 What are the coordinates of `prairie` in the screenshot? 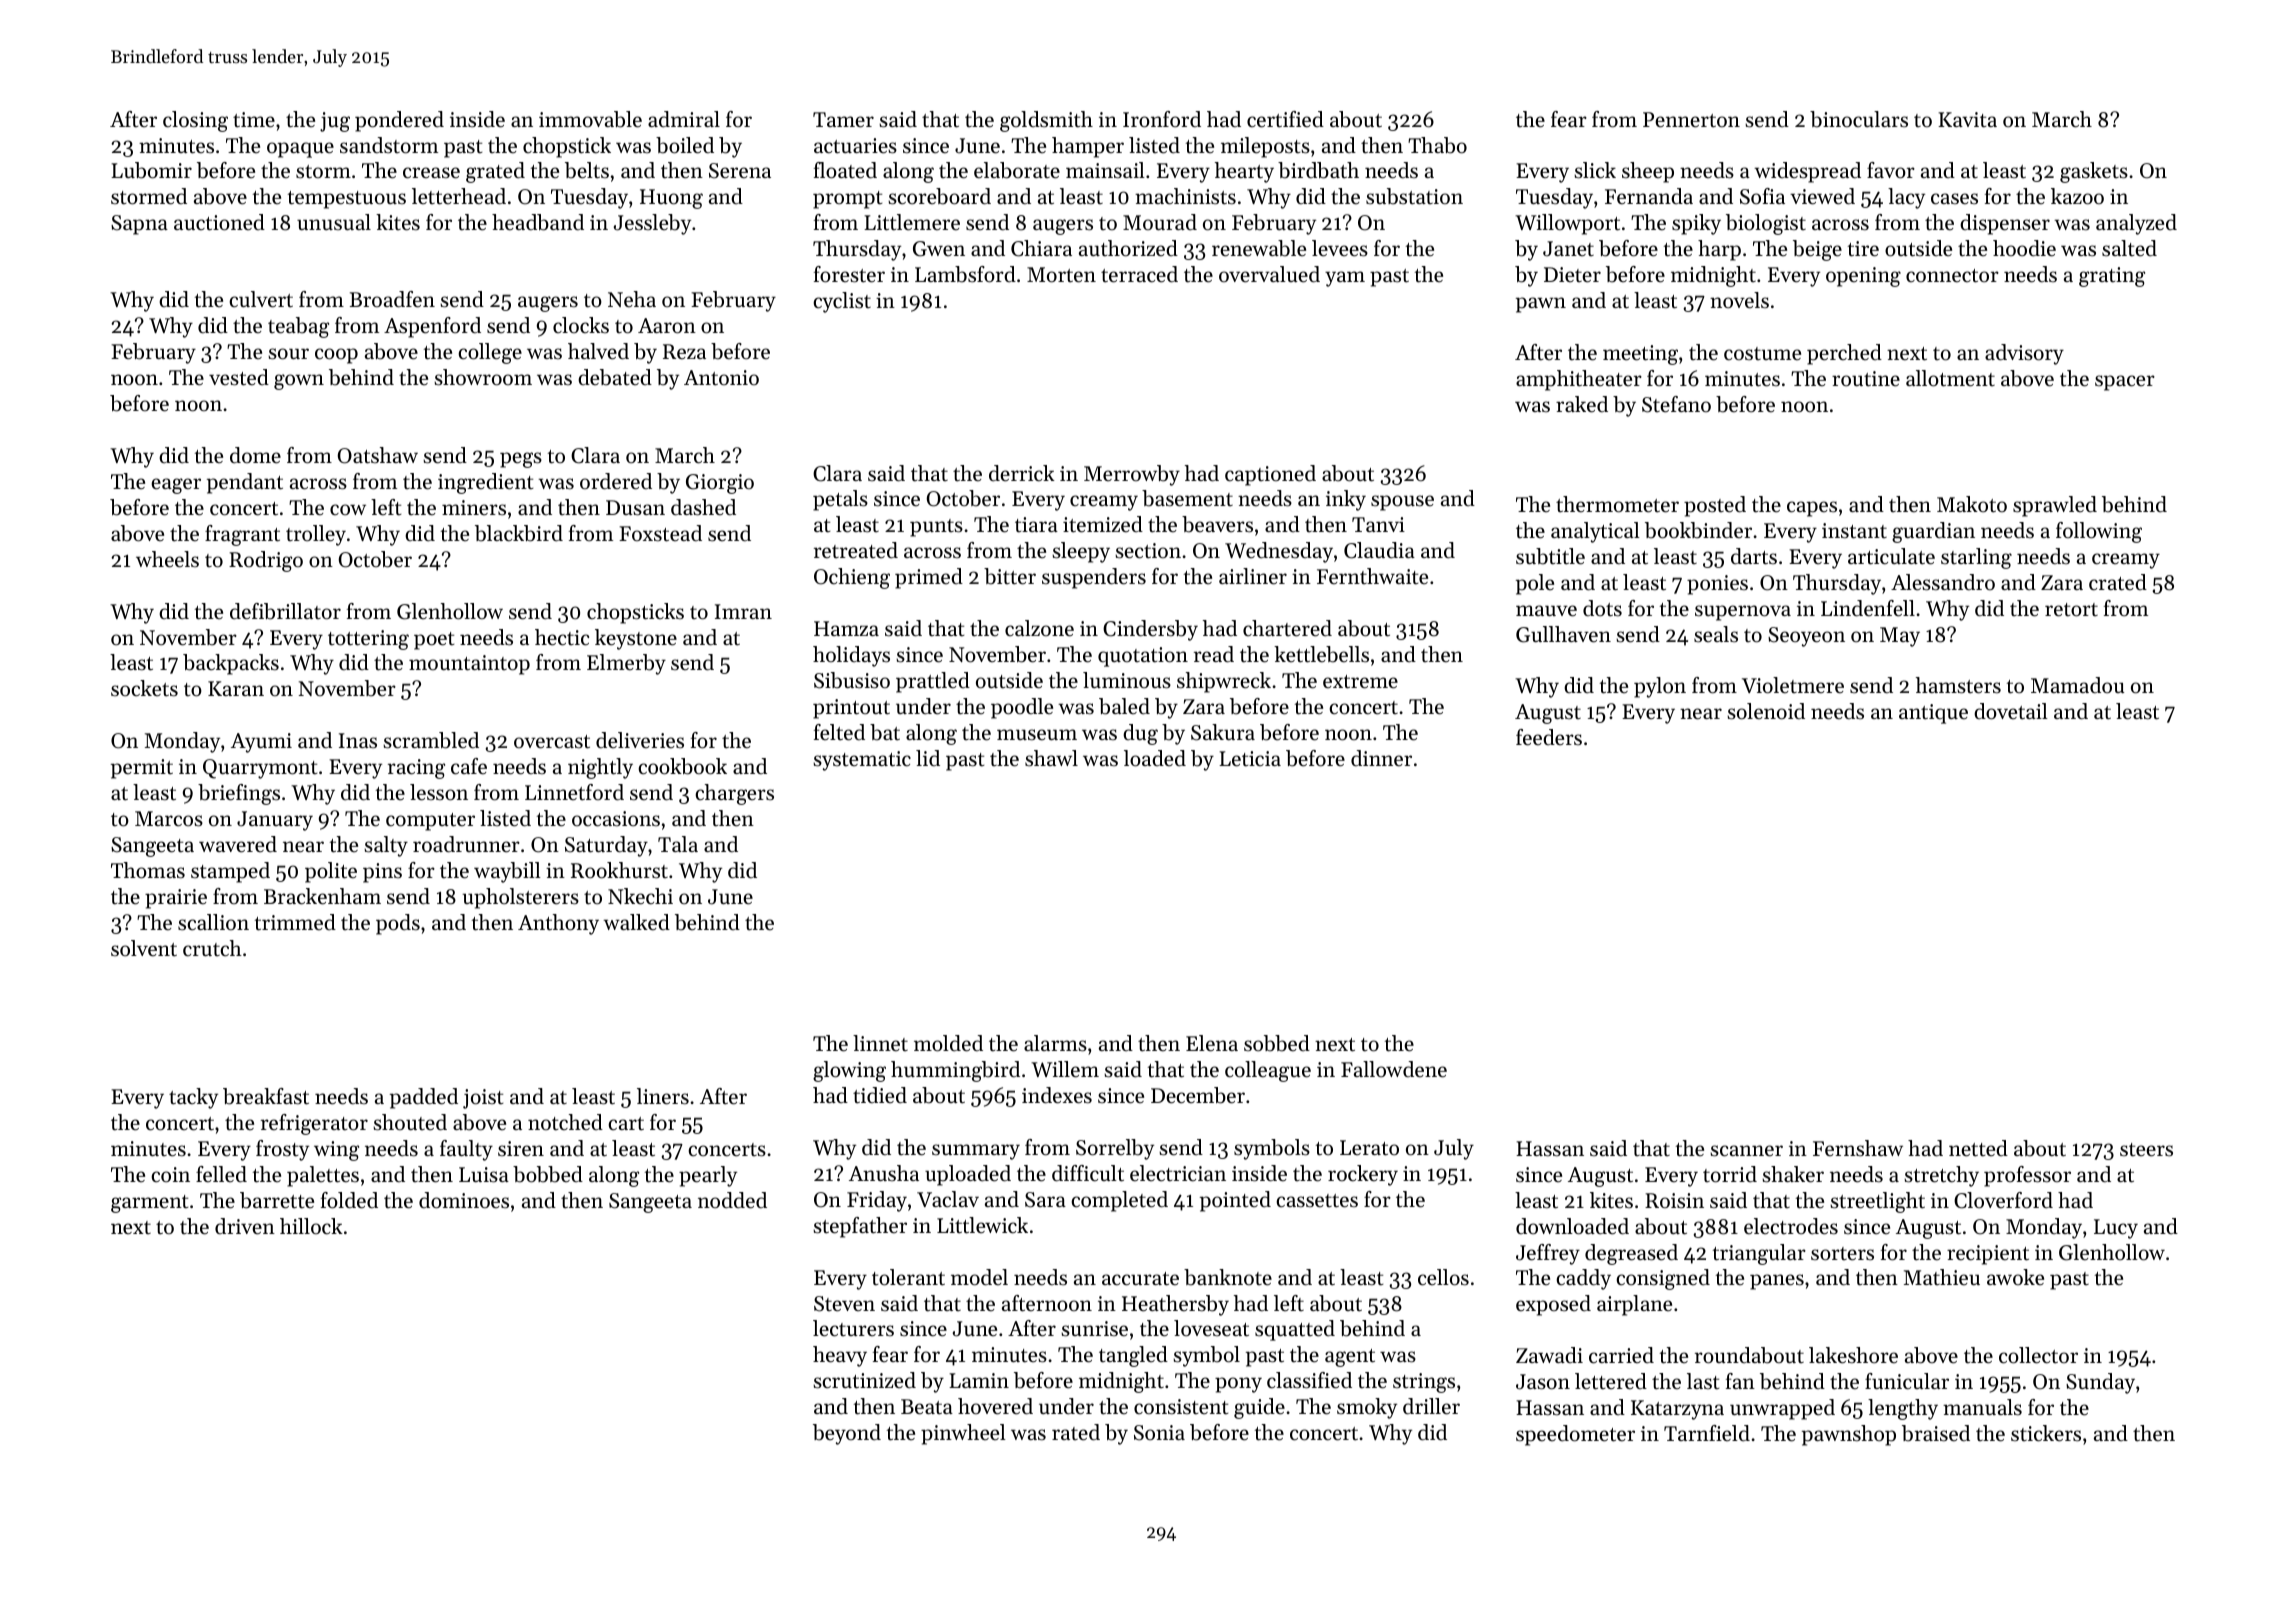 It's located at (176, 899).
